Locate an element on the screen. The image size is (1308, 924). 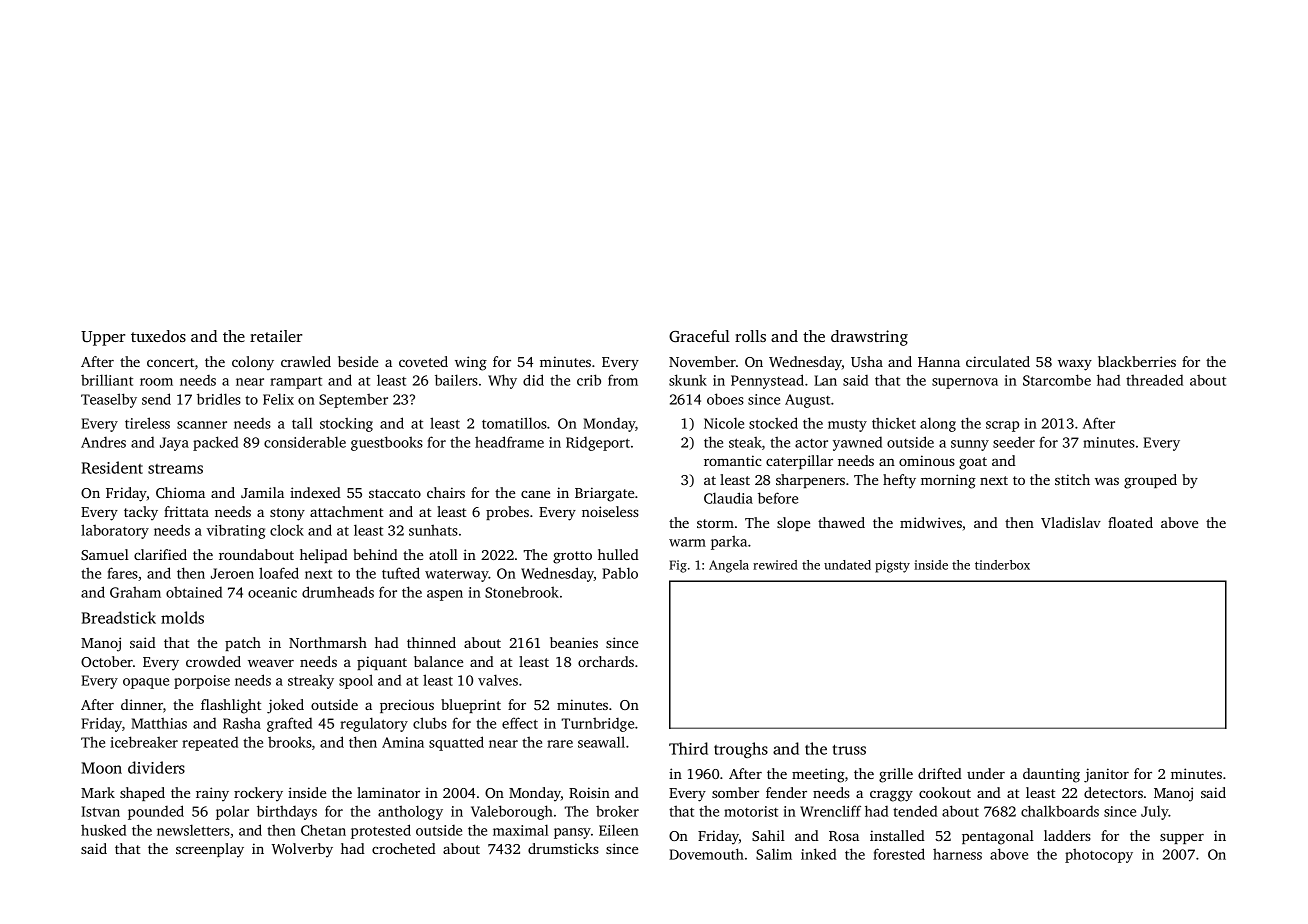
retailer is located at coordinates (276, 336).
